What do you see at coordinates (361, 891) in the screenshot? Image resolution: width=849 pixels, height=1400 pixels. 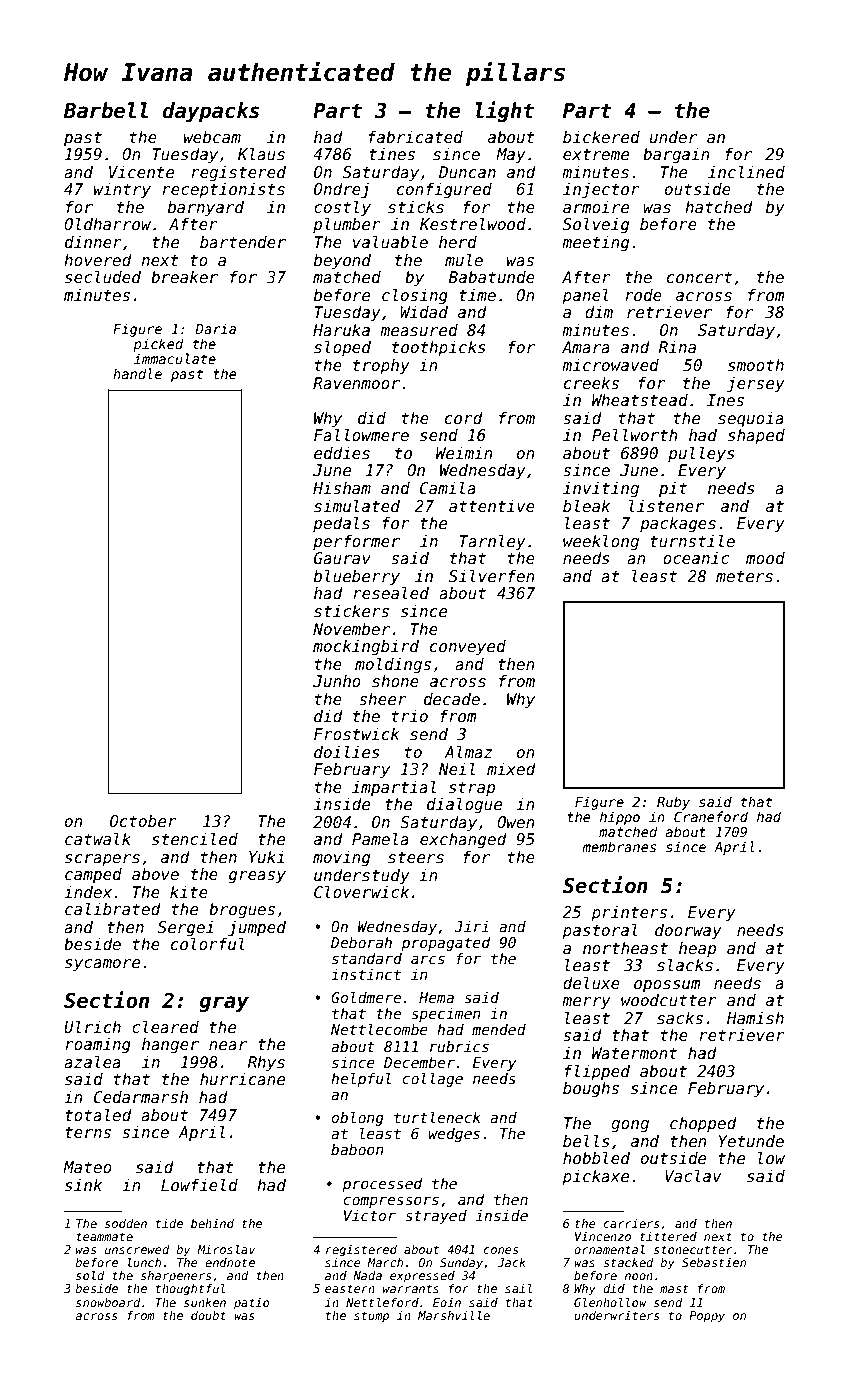 I see `Cloverwick` at bounding box center [361, 891].
